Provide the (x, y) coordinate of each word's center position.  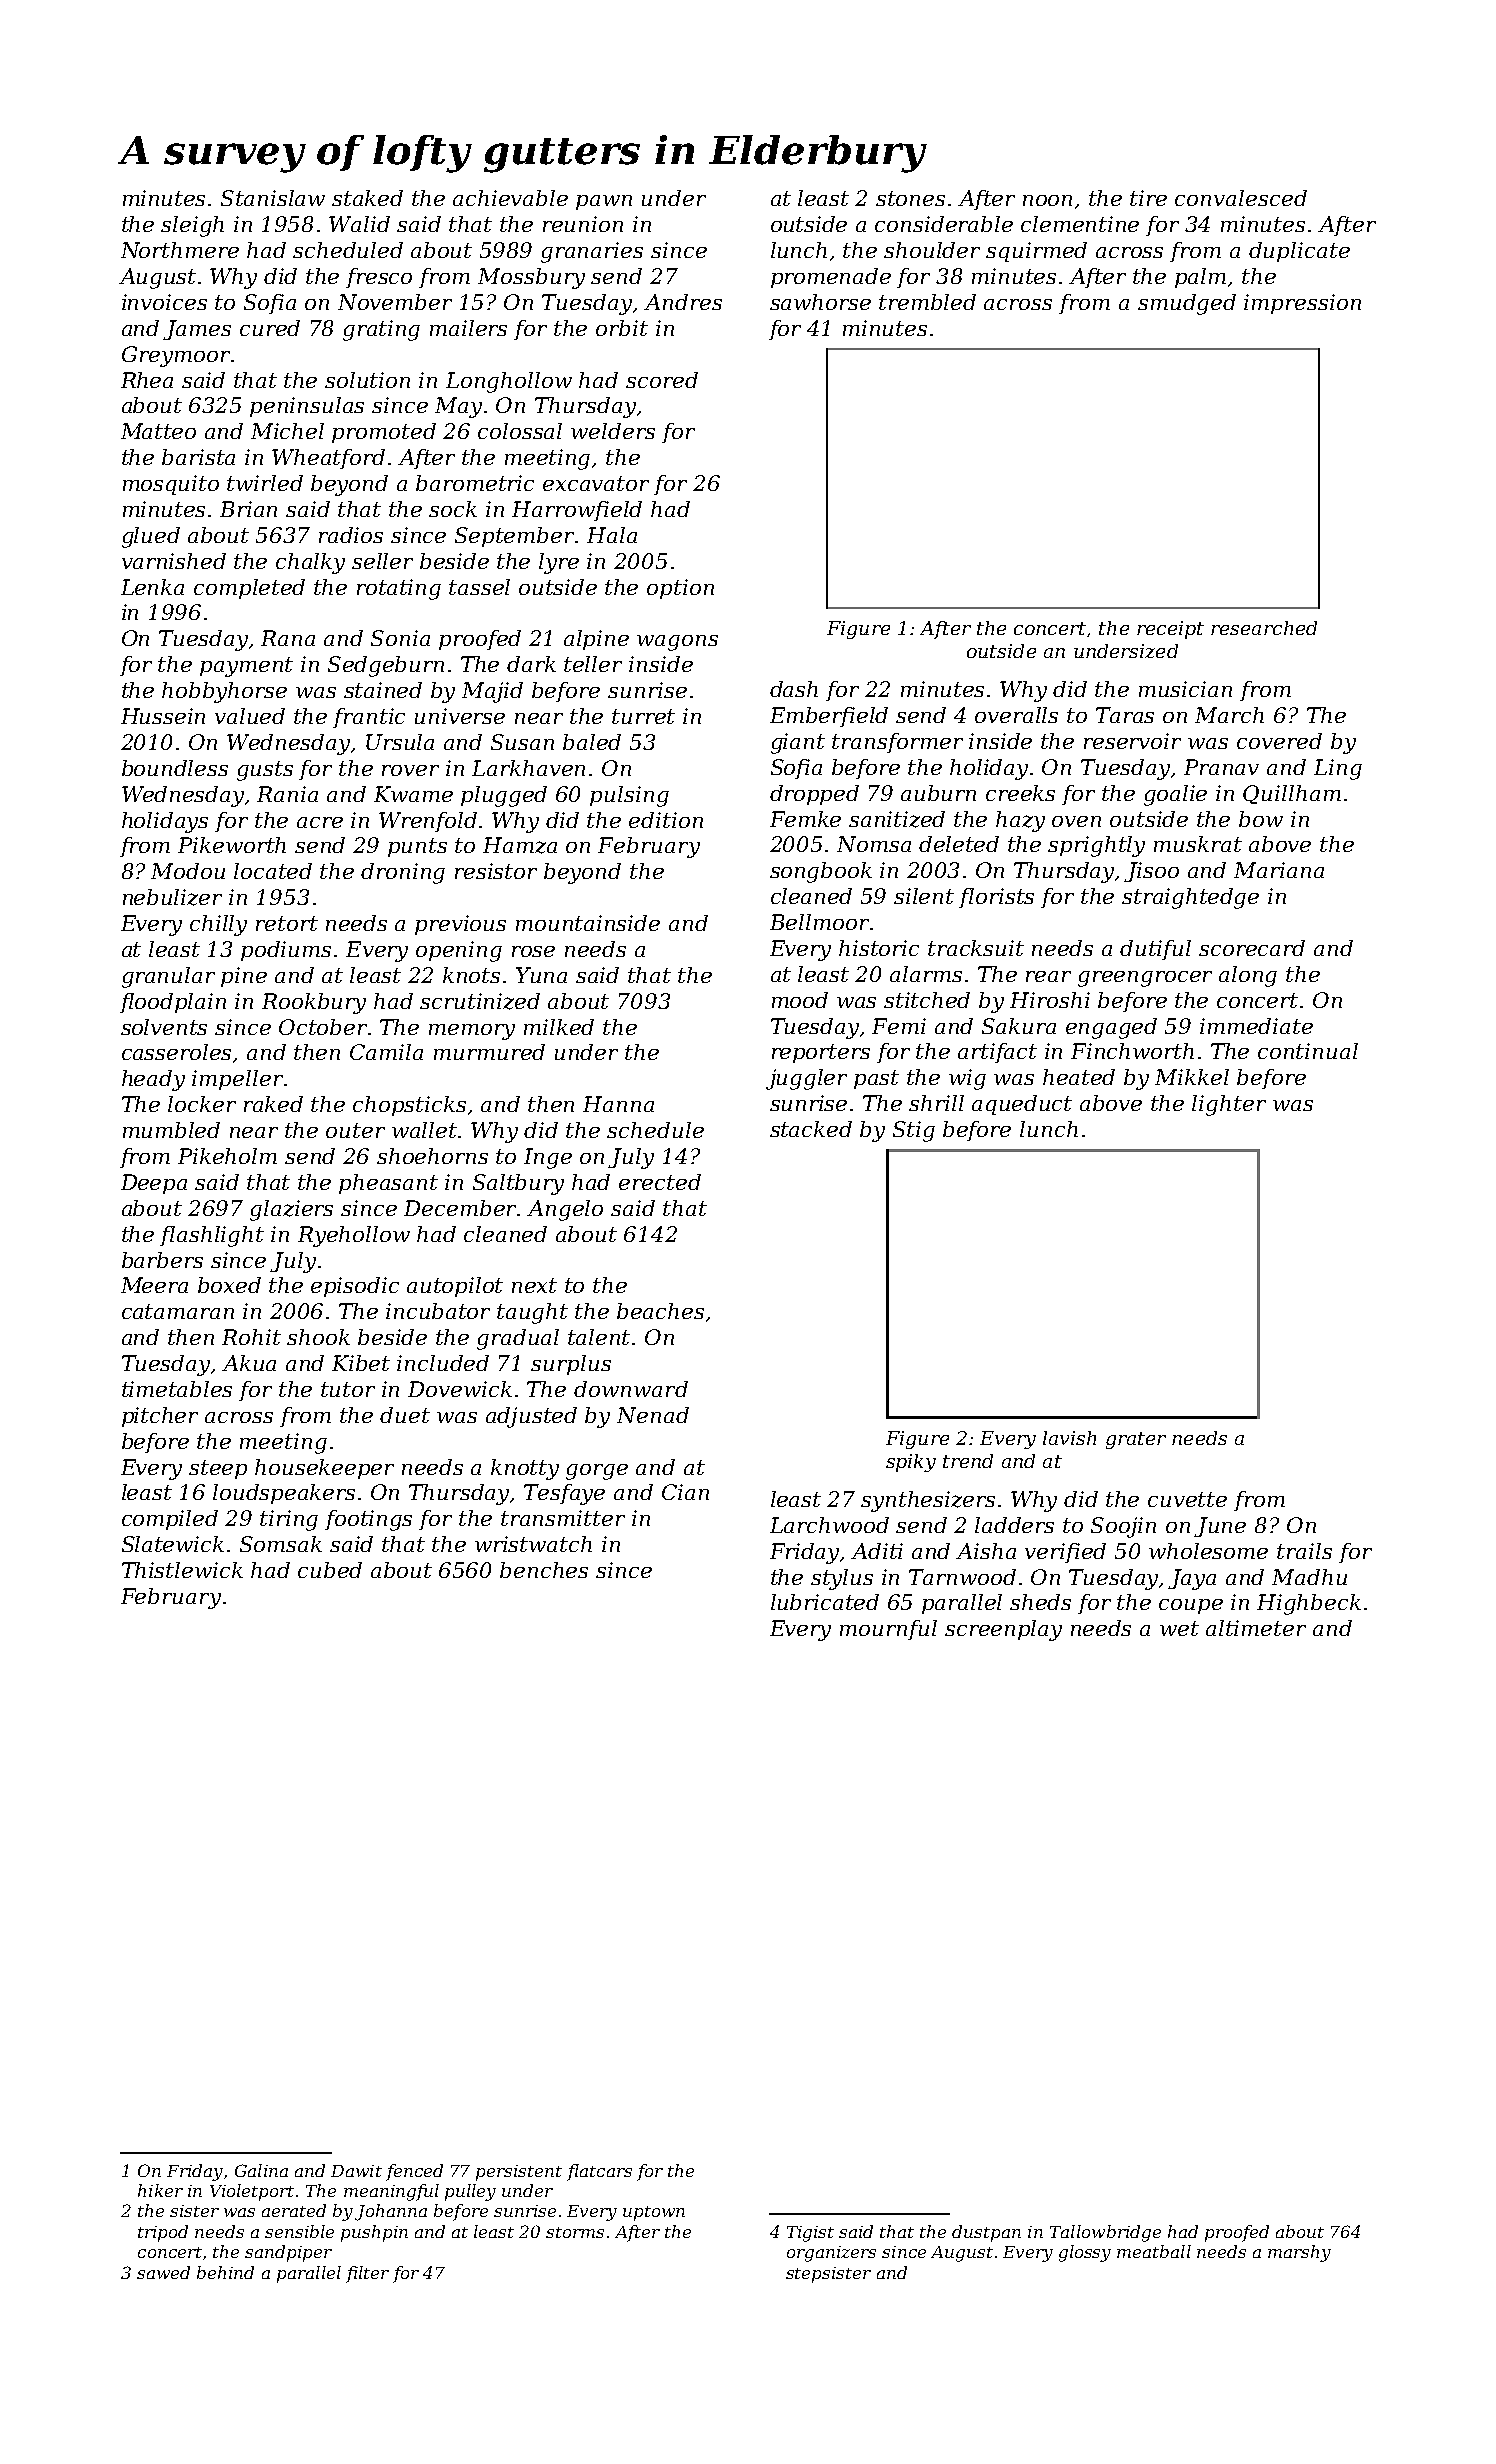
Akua (249, 1363)
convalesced (1241, 198)
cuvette (1187, 1499)
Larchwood (829, 1525)
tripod (163, 2233)
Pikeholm (227, 1156)
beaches (660, 1311)
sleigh (192, 226)
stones (910, 198)
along (1248, 976)
